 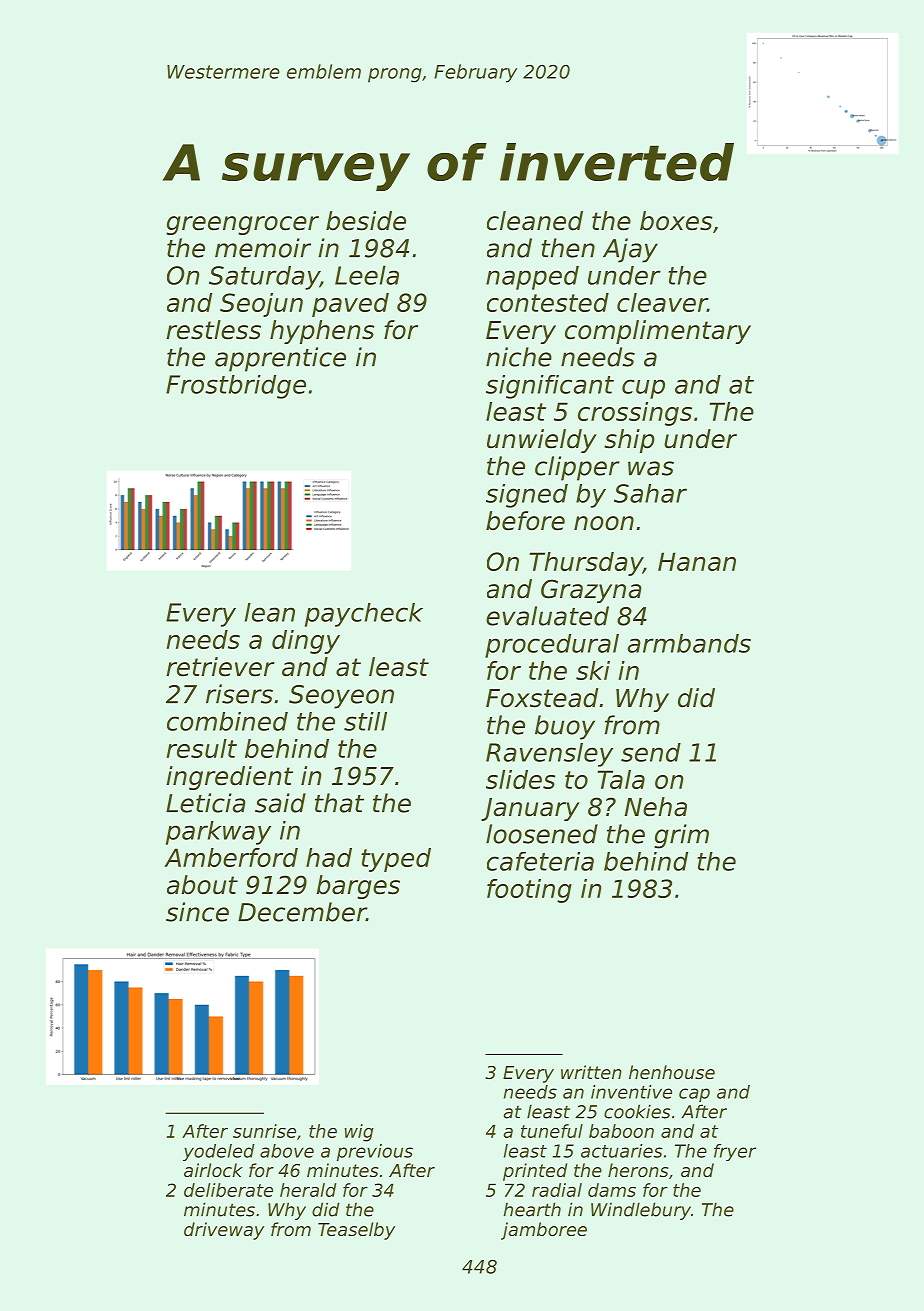 What do you see at coordinates (641, 1211) in the screenshot?
I see `Windlebury` at bounding box center [641, 1211].
